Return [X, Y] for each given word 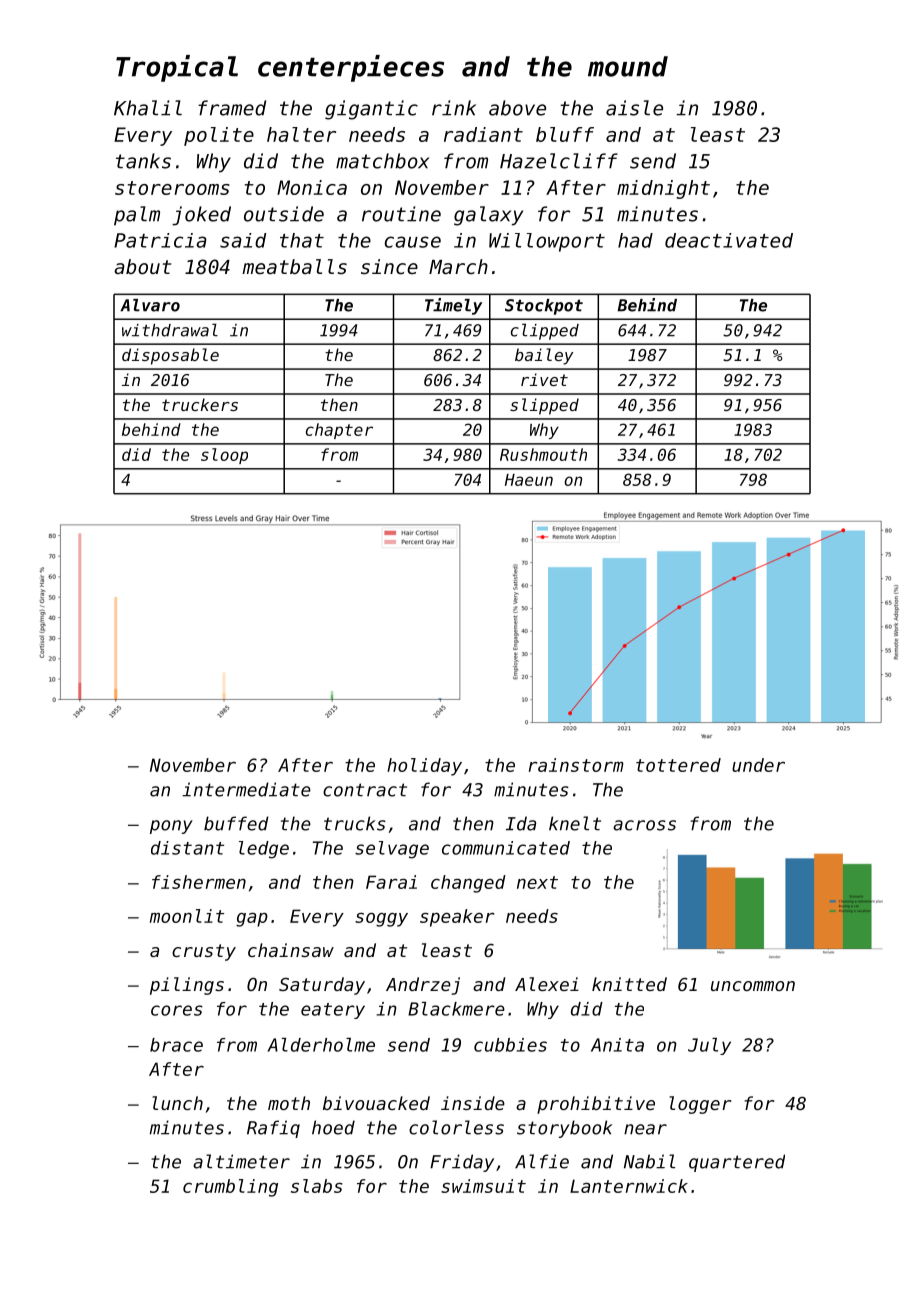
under [758, 765]
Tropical [177, 68]
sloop [224, 456]
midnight [663, 189]
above [517, 108]
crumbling [230, 1188]
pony [171, 827]
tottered [678, 765]
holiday [424, 767]
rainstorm [576, 765]
